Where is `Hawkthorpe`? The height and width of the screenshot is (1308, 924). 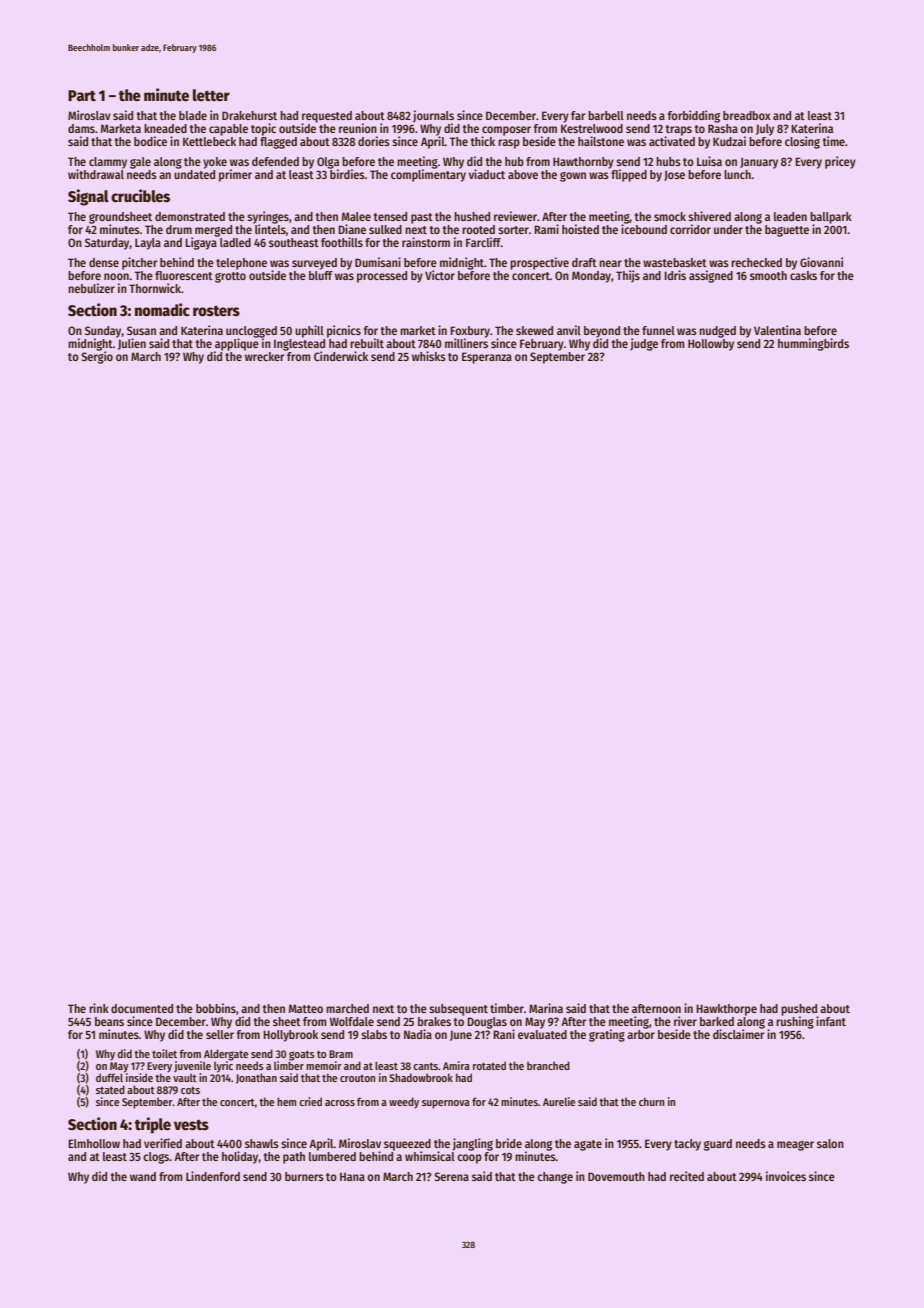
Hawkthorpe is located at coordinates (726, 1010).
